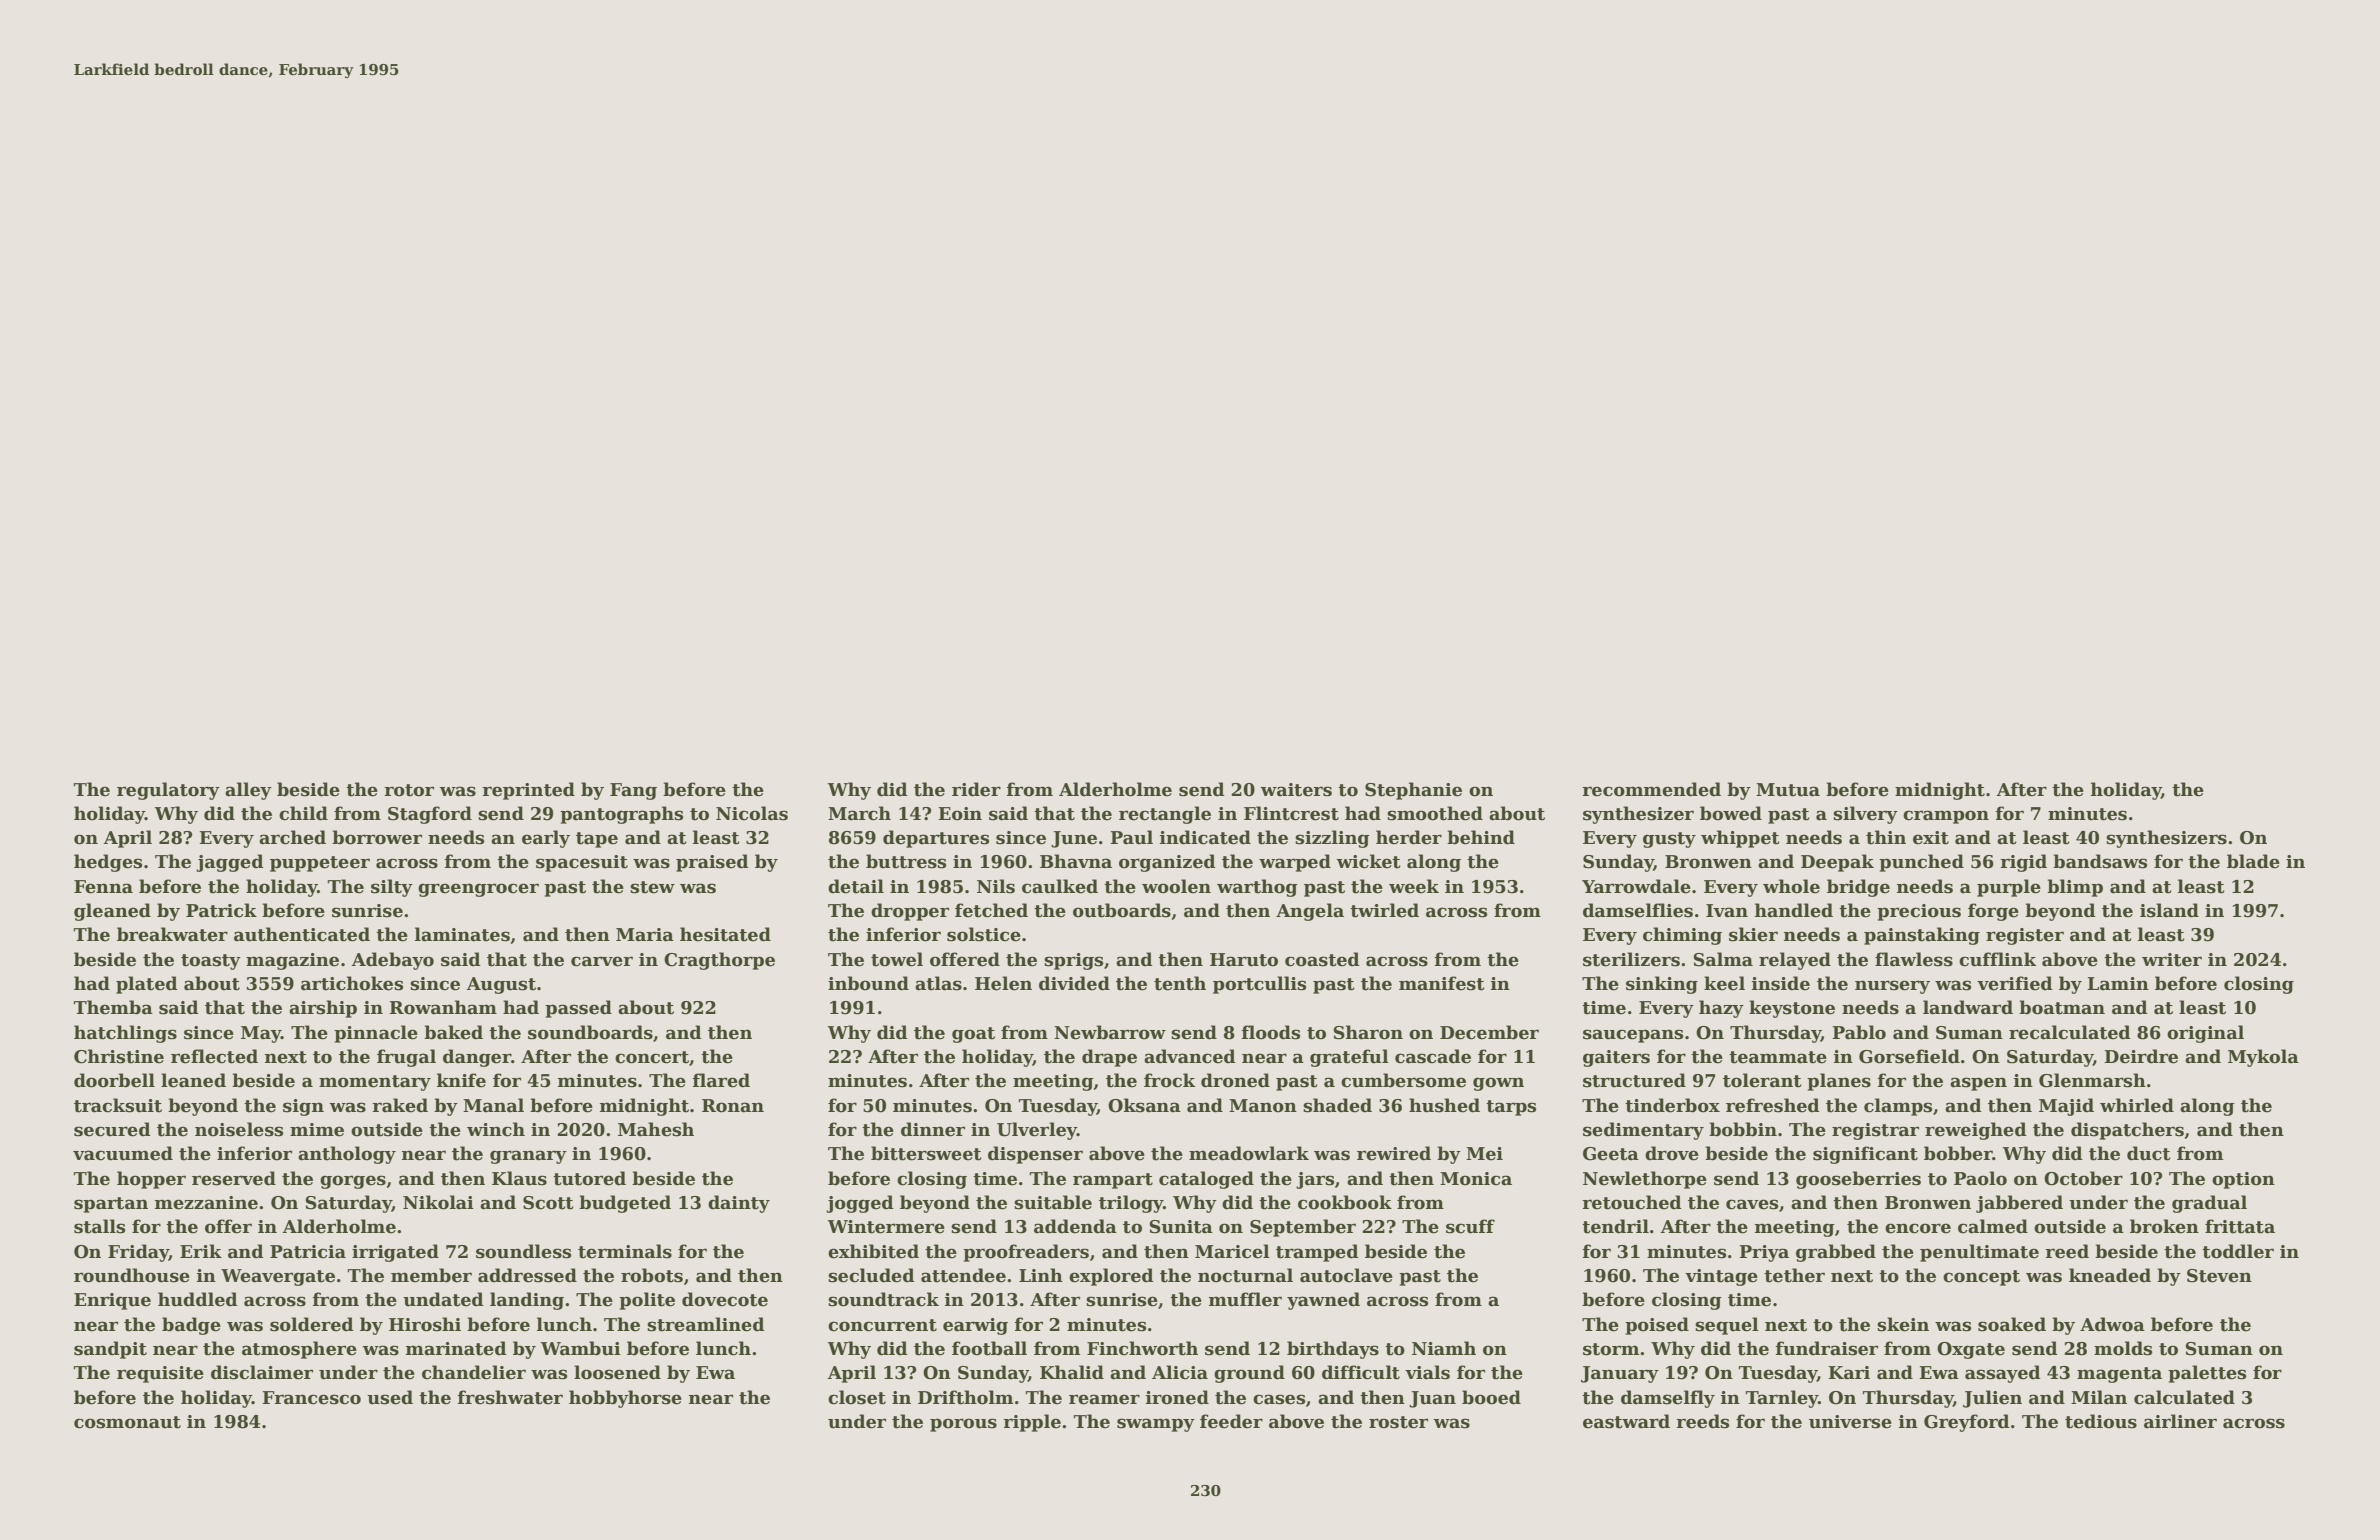 The height and width of the image is (1540, 2380). I want to click on teammate, so click(1778, 1057).
